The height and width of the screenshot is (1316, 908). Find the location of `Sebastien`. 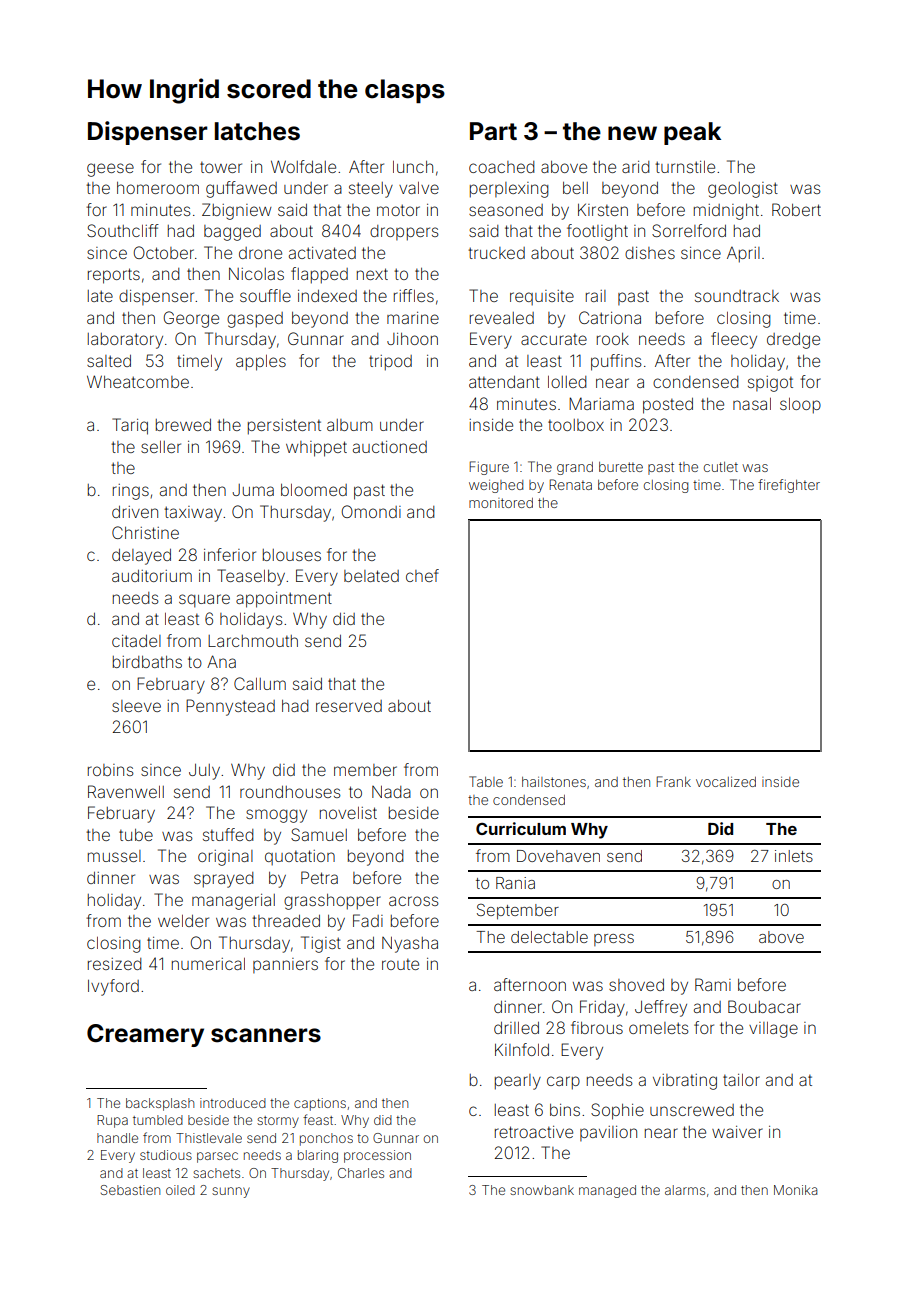

Sebastien is located at coordinates (130, 1190).
